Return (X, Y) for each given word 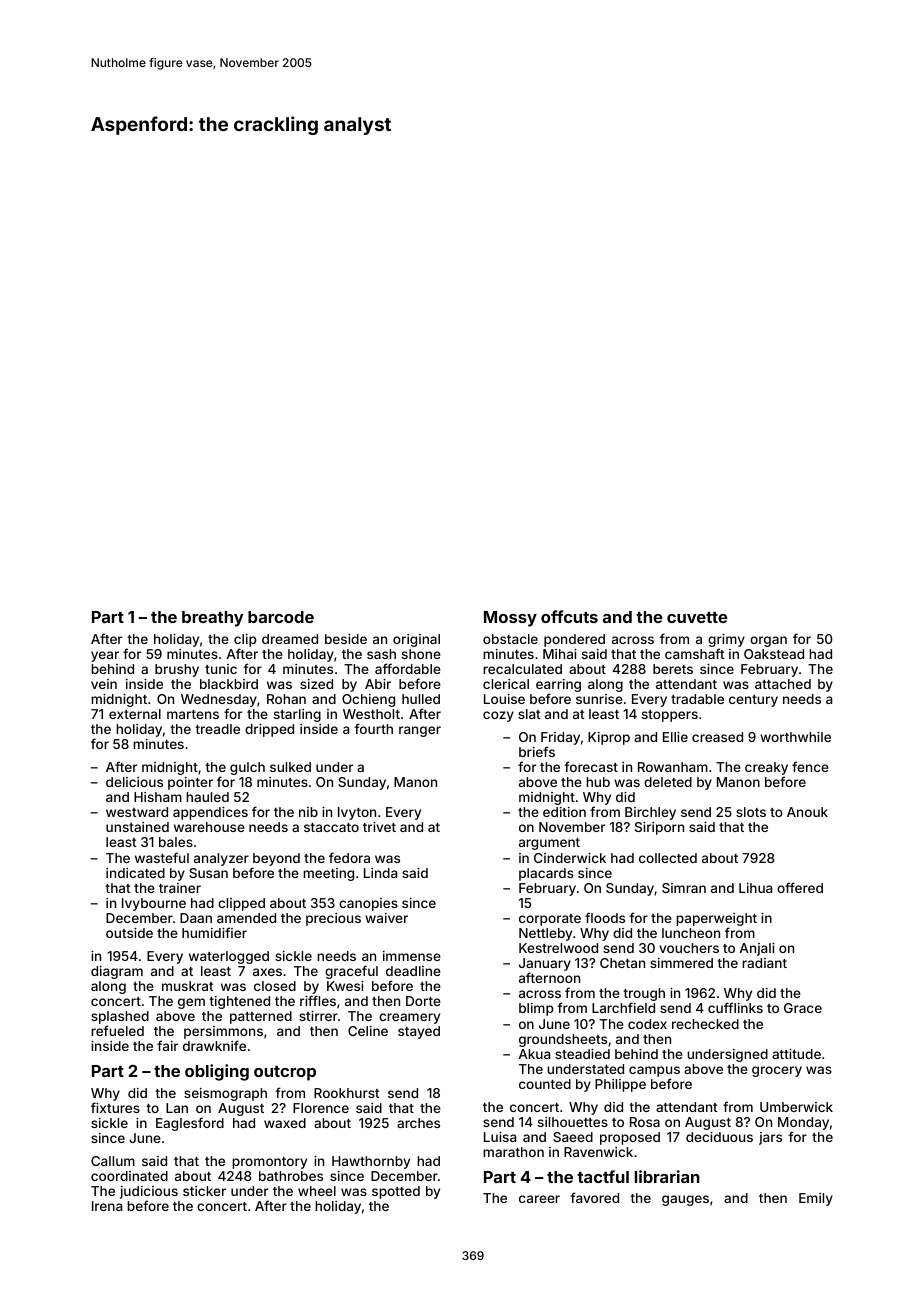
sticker (204, 1191)
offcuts (569, 616)
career (539, 1199)
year (105, 656)
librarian (667, 1176)
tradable (697, 699)
